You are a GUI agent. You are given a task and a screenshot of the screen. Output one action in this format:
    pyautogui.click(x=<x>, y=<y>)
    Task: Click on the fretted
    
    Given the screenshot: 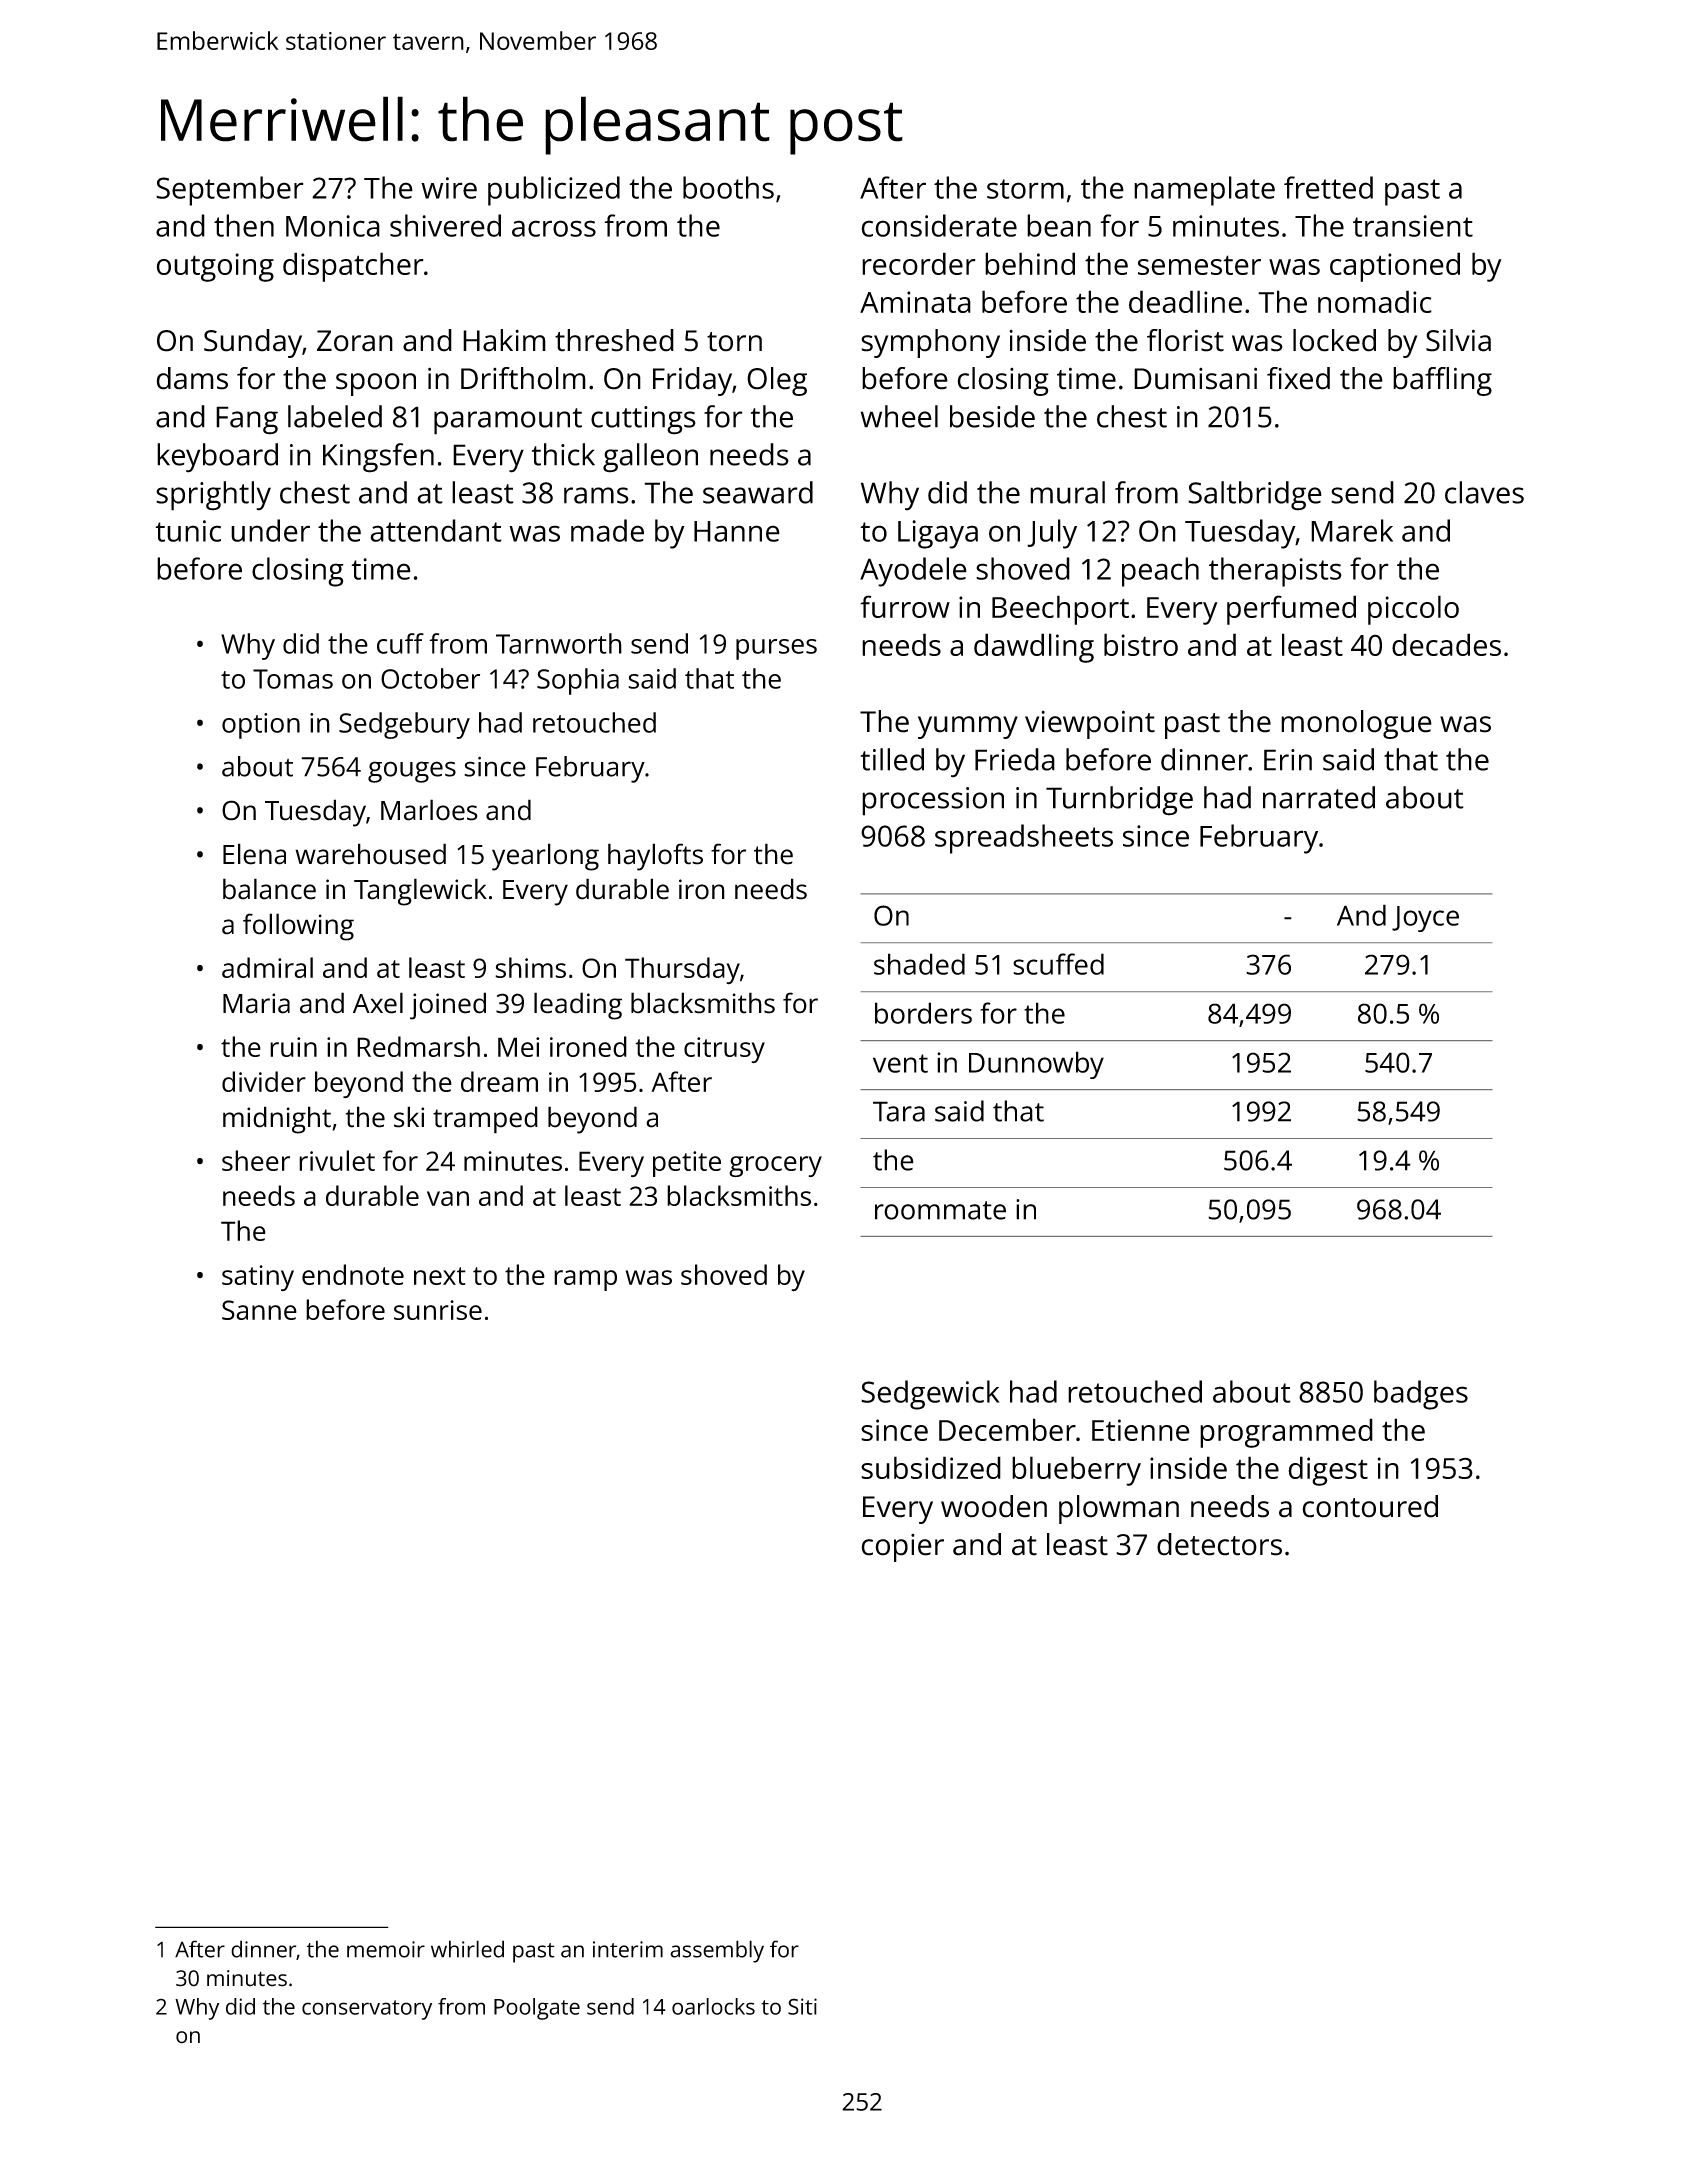 What is the action you would take?
    pyautogui.click(x=1328, y=187)
